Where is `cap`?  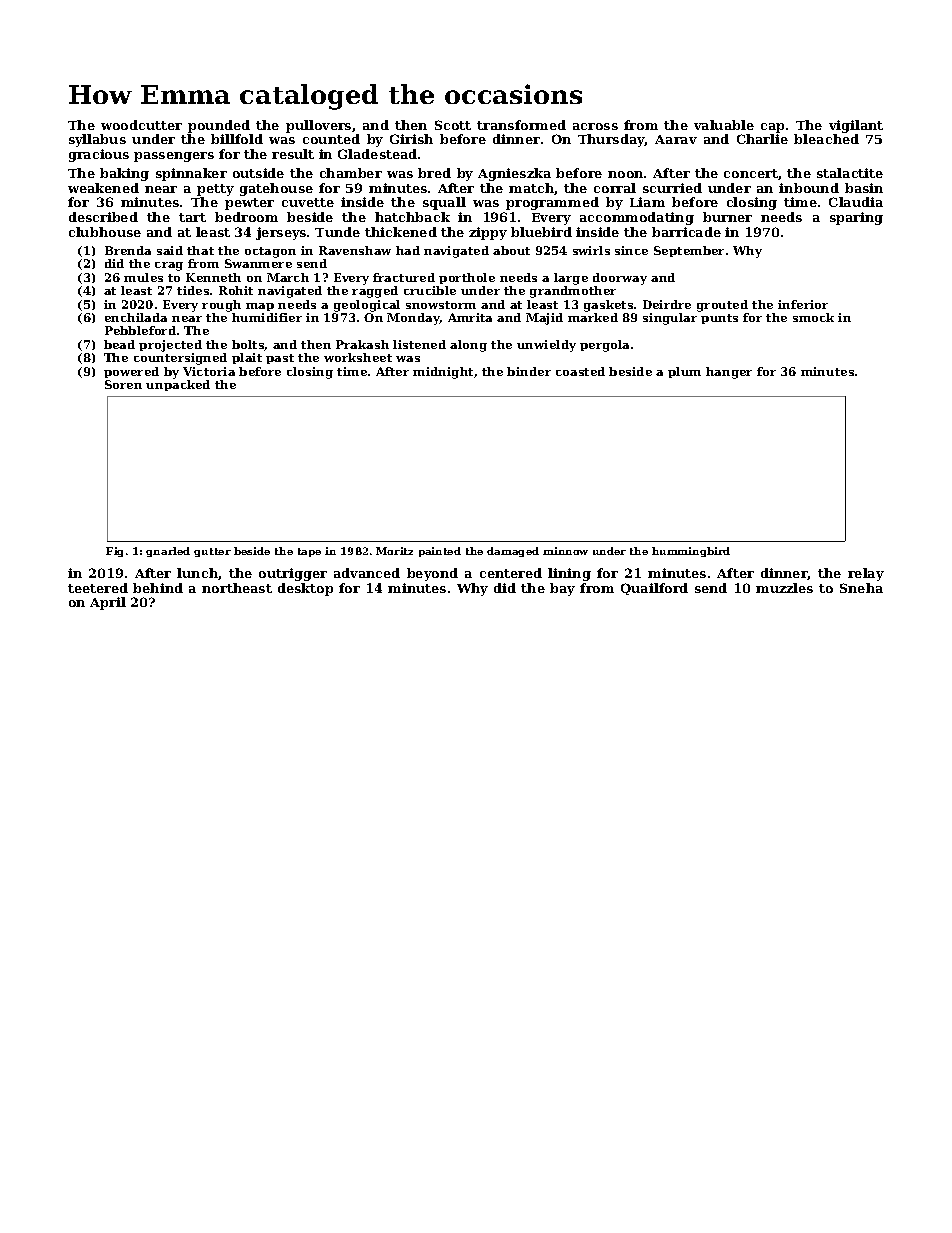 cap is located at coordinates (772, 128).
